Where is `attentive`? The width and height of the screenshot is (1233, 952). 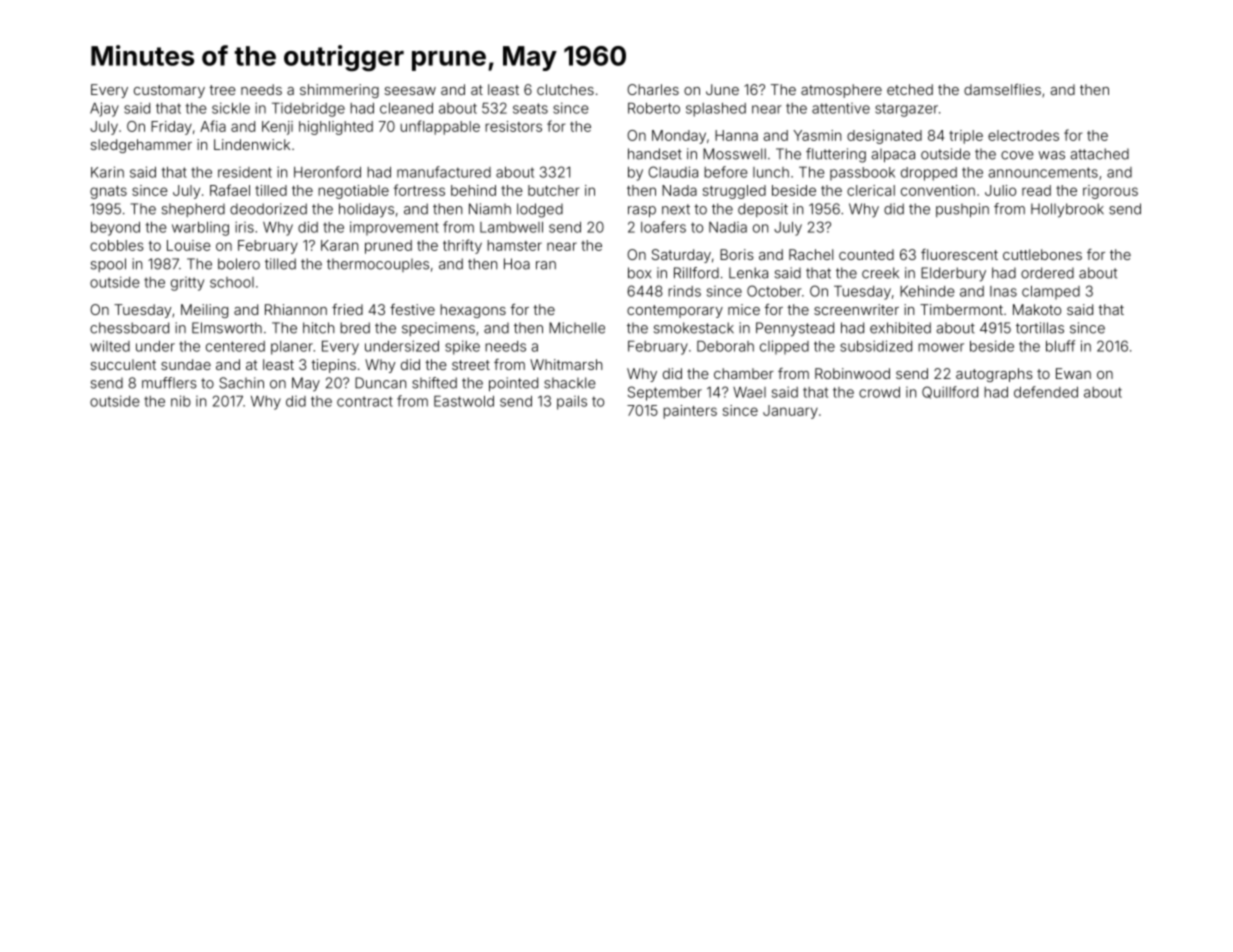 attentive is located at coordinates (841, 108).
